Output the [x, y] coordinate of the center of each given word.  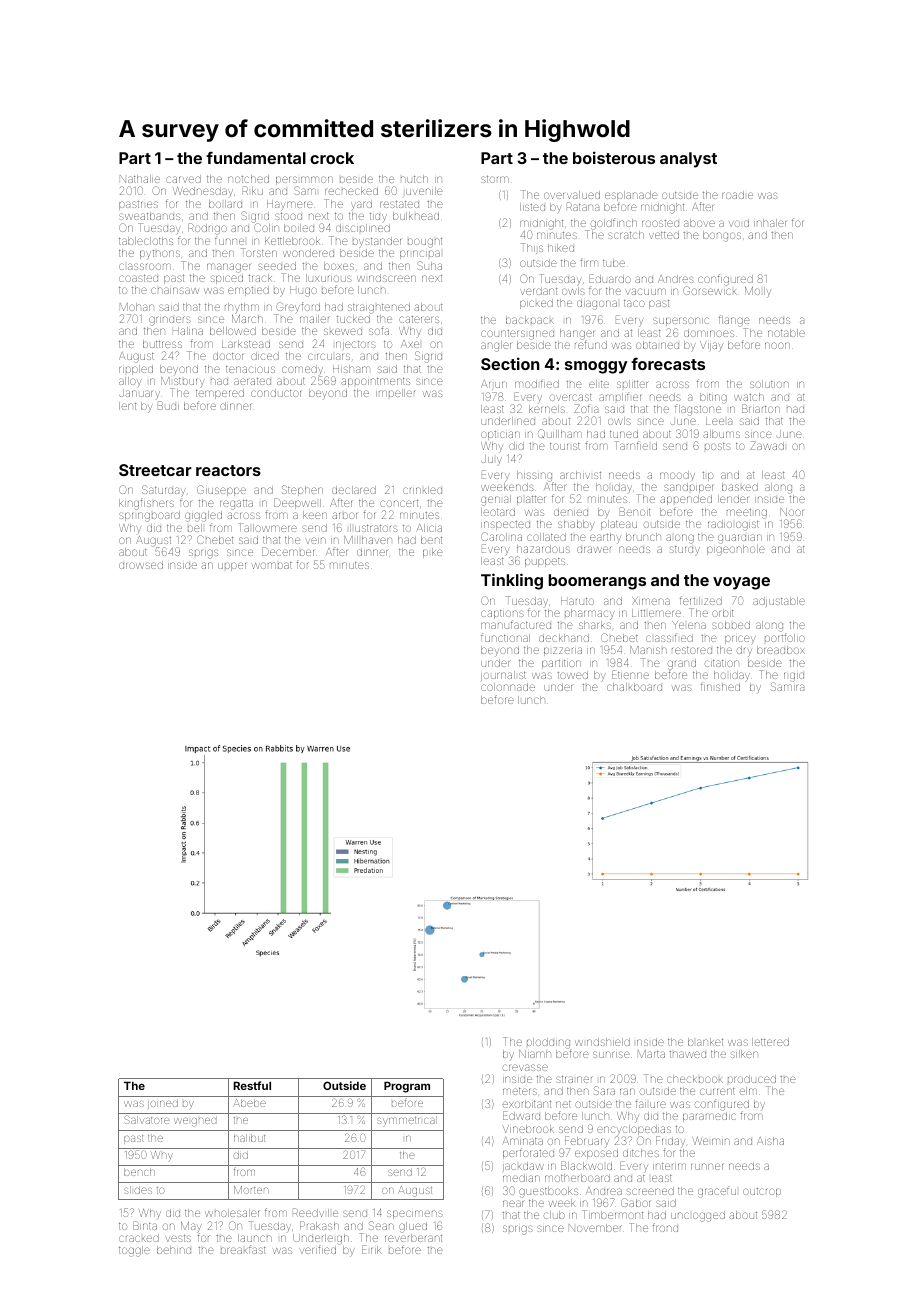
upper [232, 566]
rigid [794, 677]
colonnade [508, 687]
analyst [688, 160]
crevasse [525, 1067]
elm [748, 1091]
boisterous [614, 157]
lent [127, 406]
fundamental [256, 158]
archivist [580, 475]
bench [139, 1172]
